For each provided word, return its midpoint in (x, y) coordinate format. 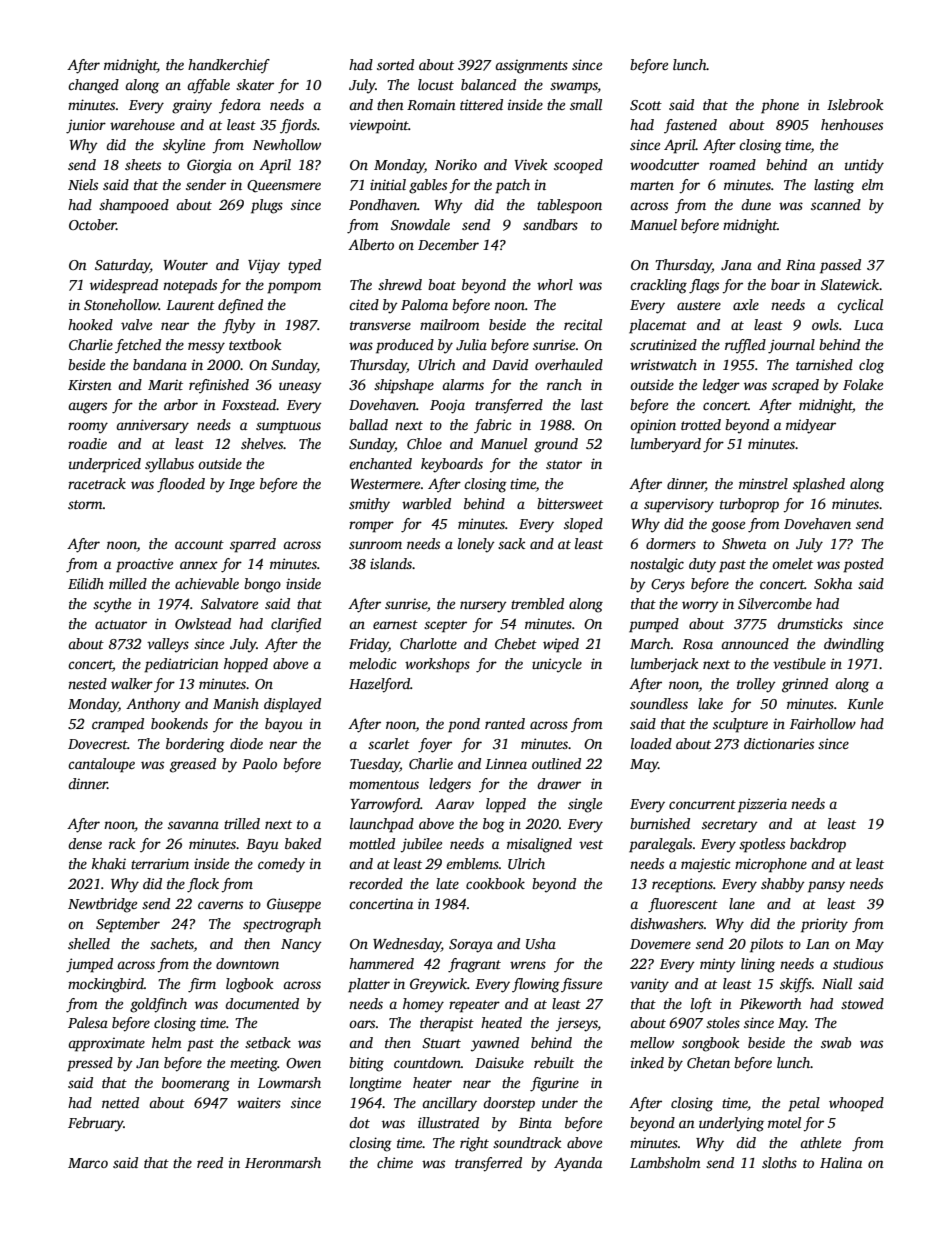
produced (405, 346)
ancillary (449, 1104)
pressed (90, 1064)
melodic (373, 663)
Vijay (264, 266)
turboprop (749, 505)
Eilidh (86, 583)
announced (755, 643)
